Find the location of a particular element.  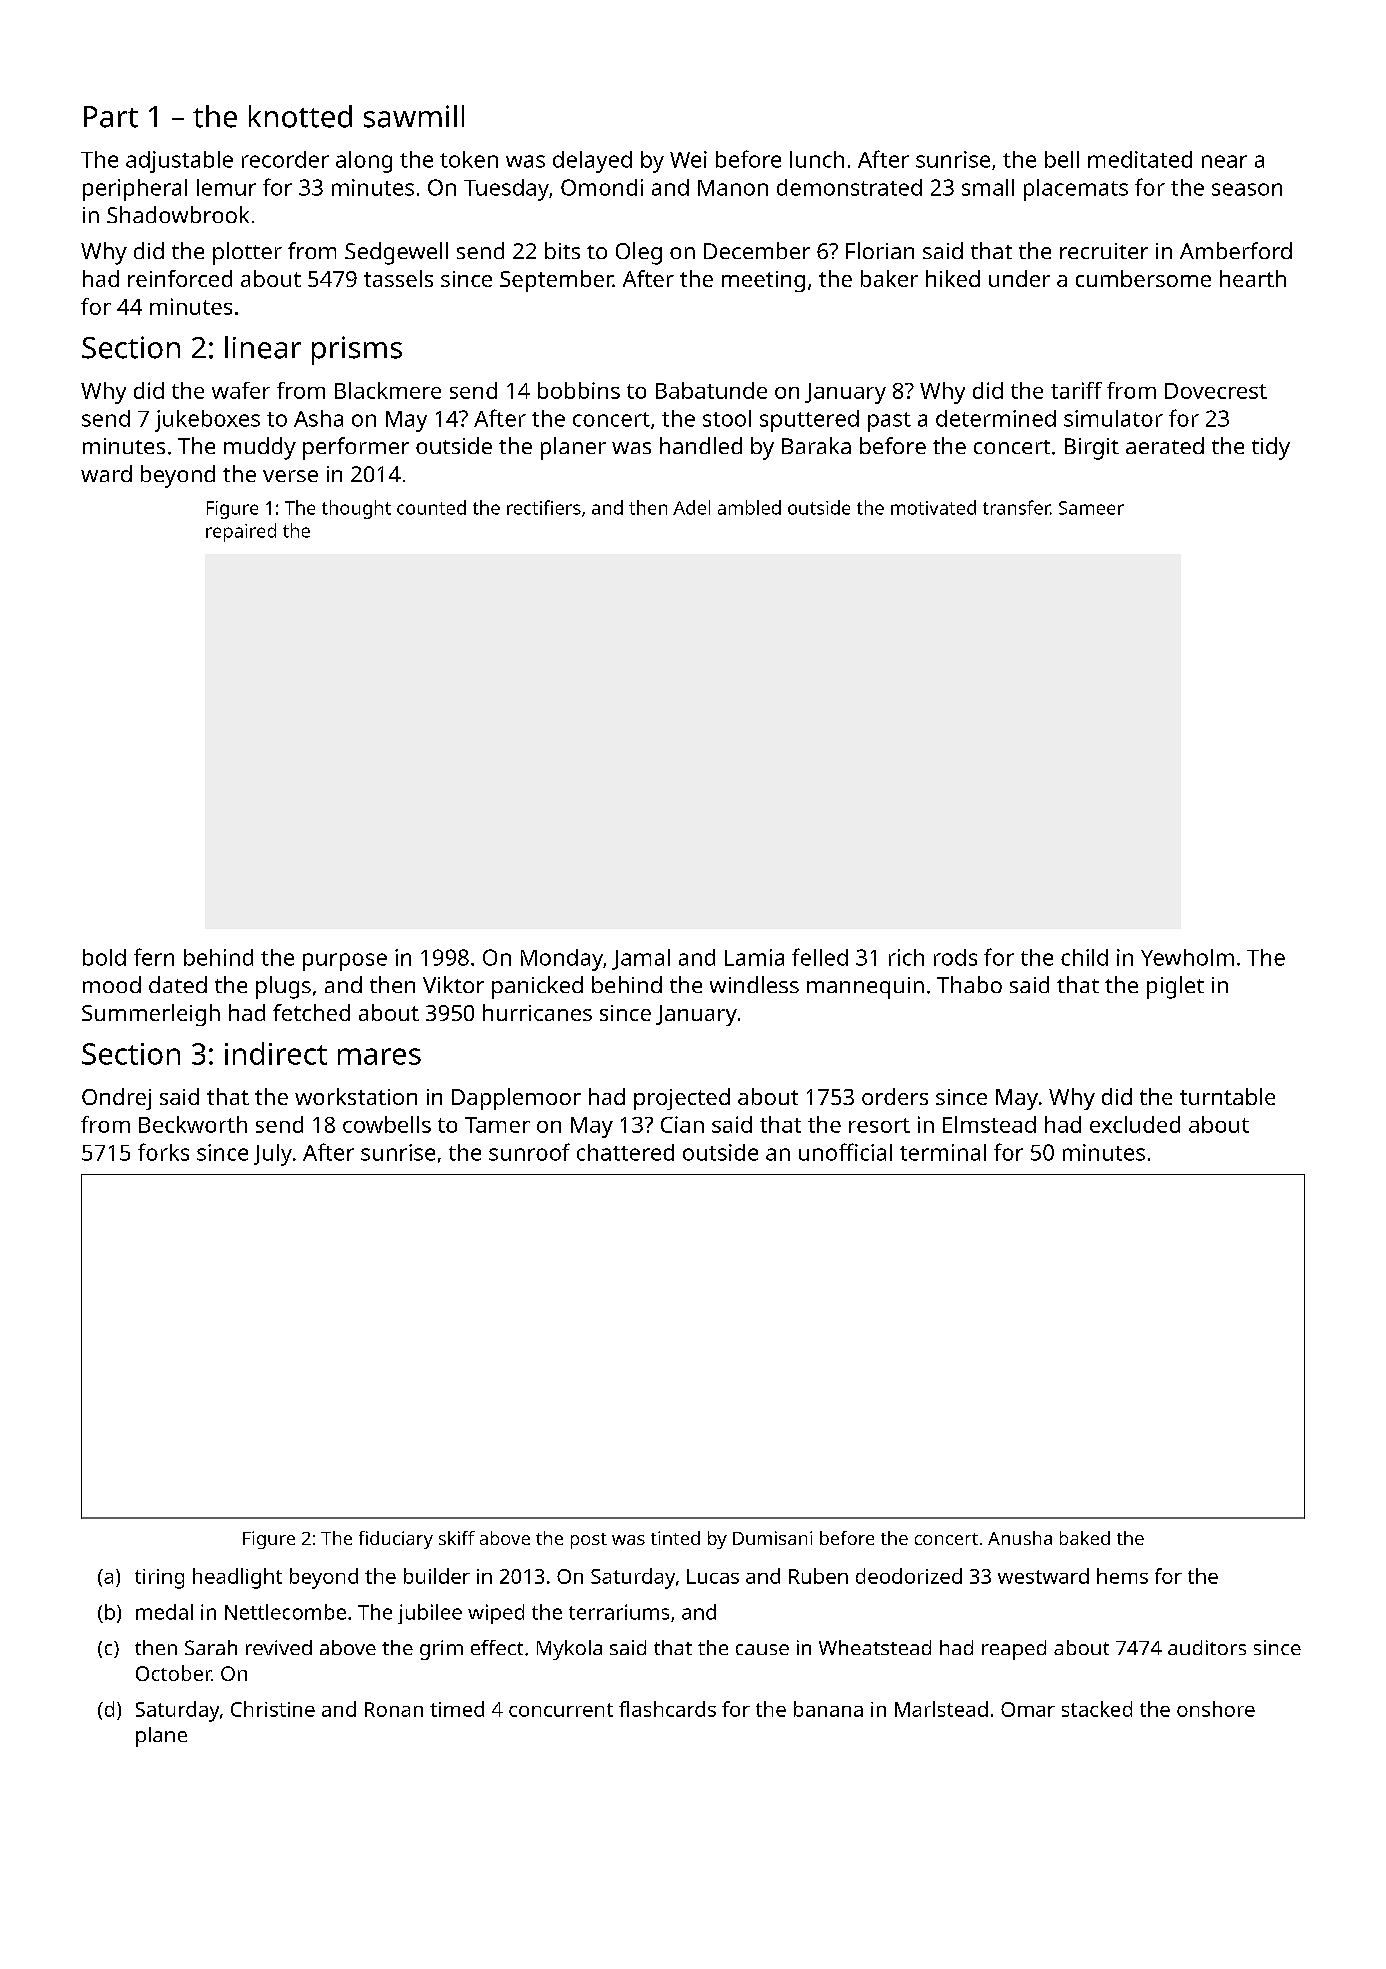

simulator is located at coordinates (1113, 418).
